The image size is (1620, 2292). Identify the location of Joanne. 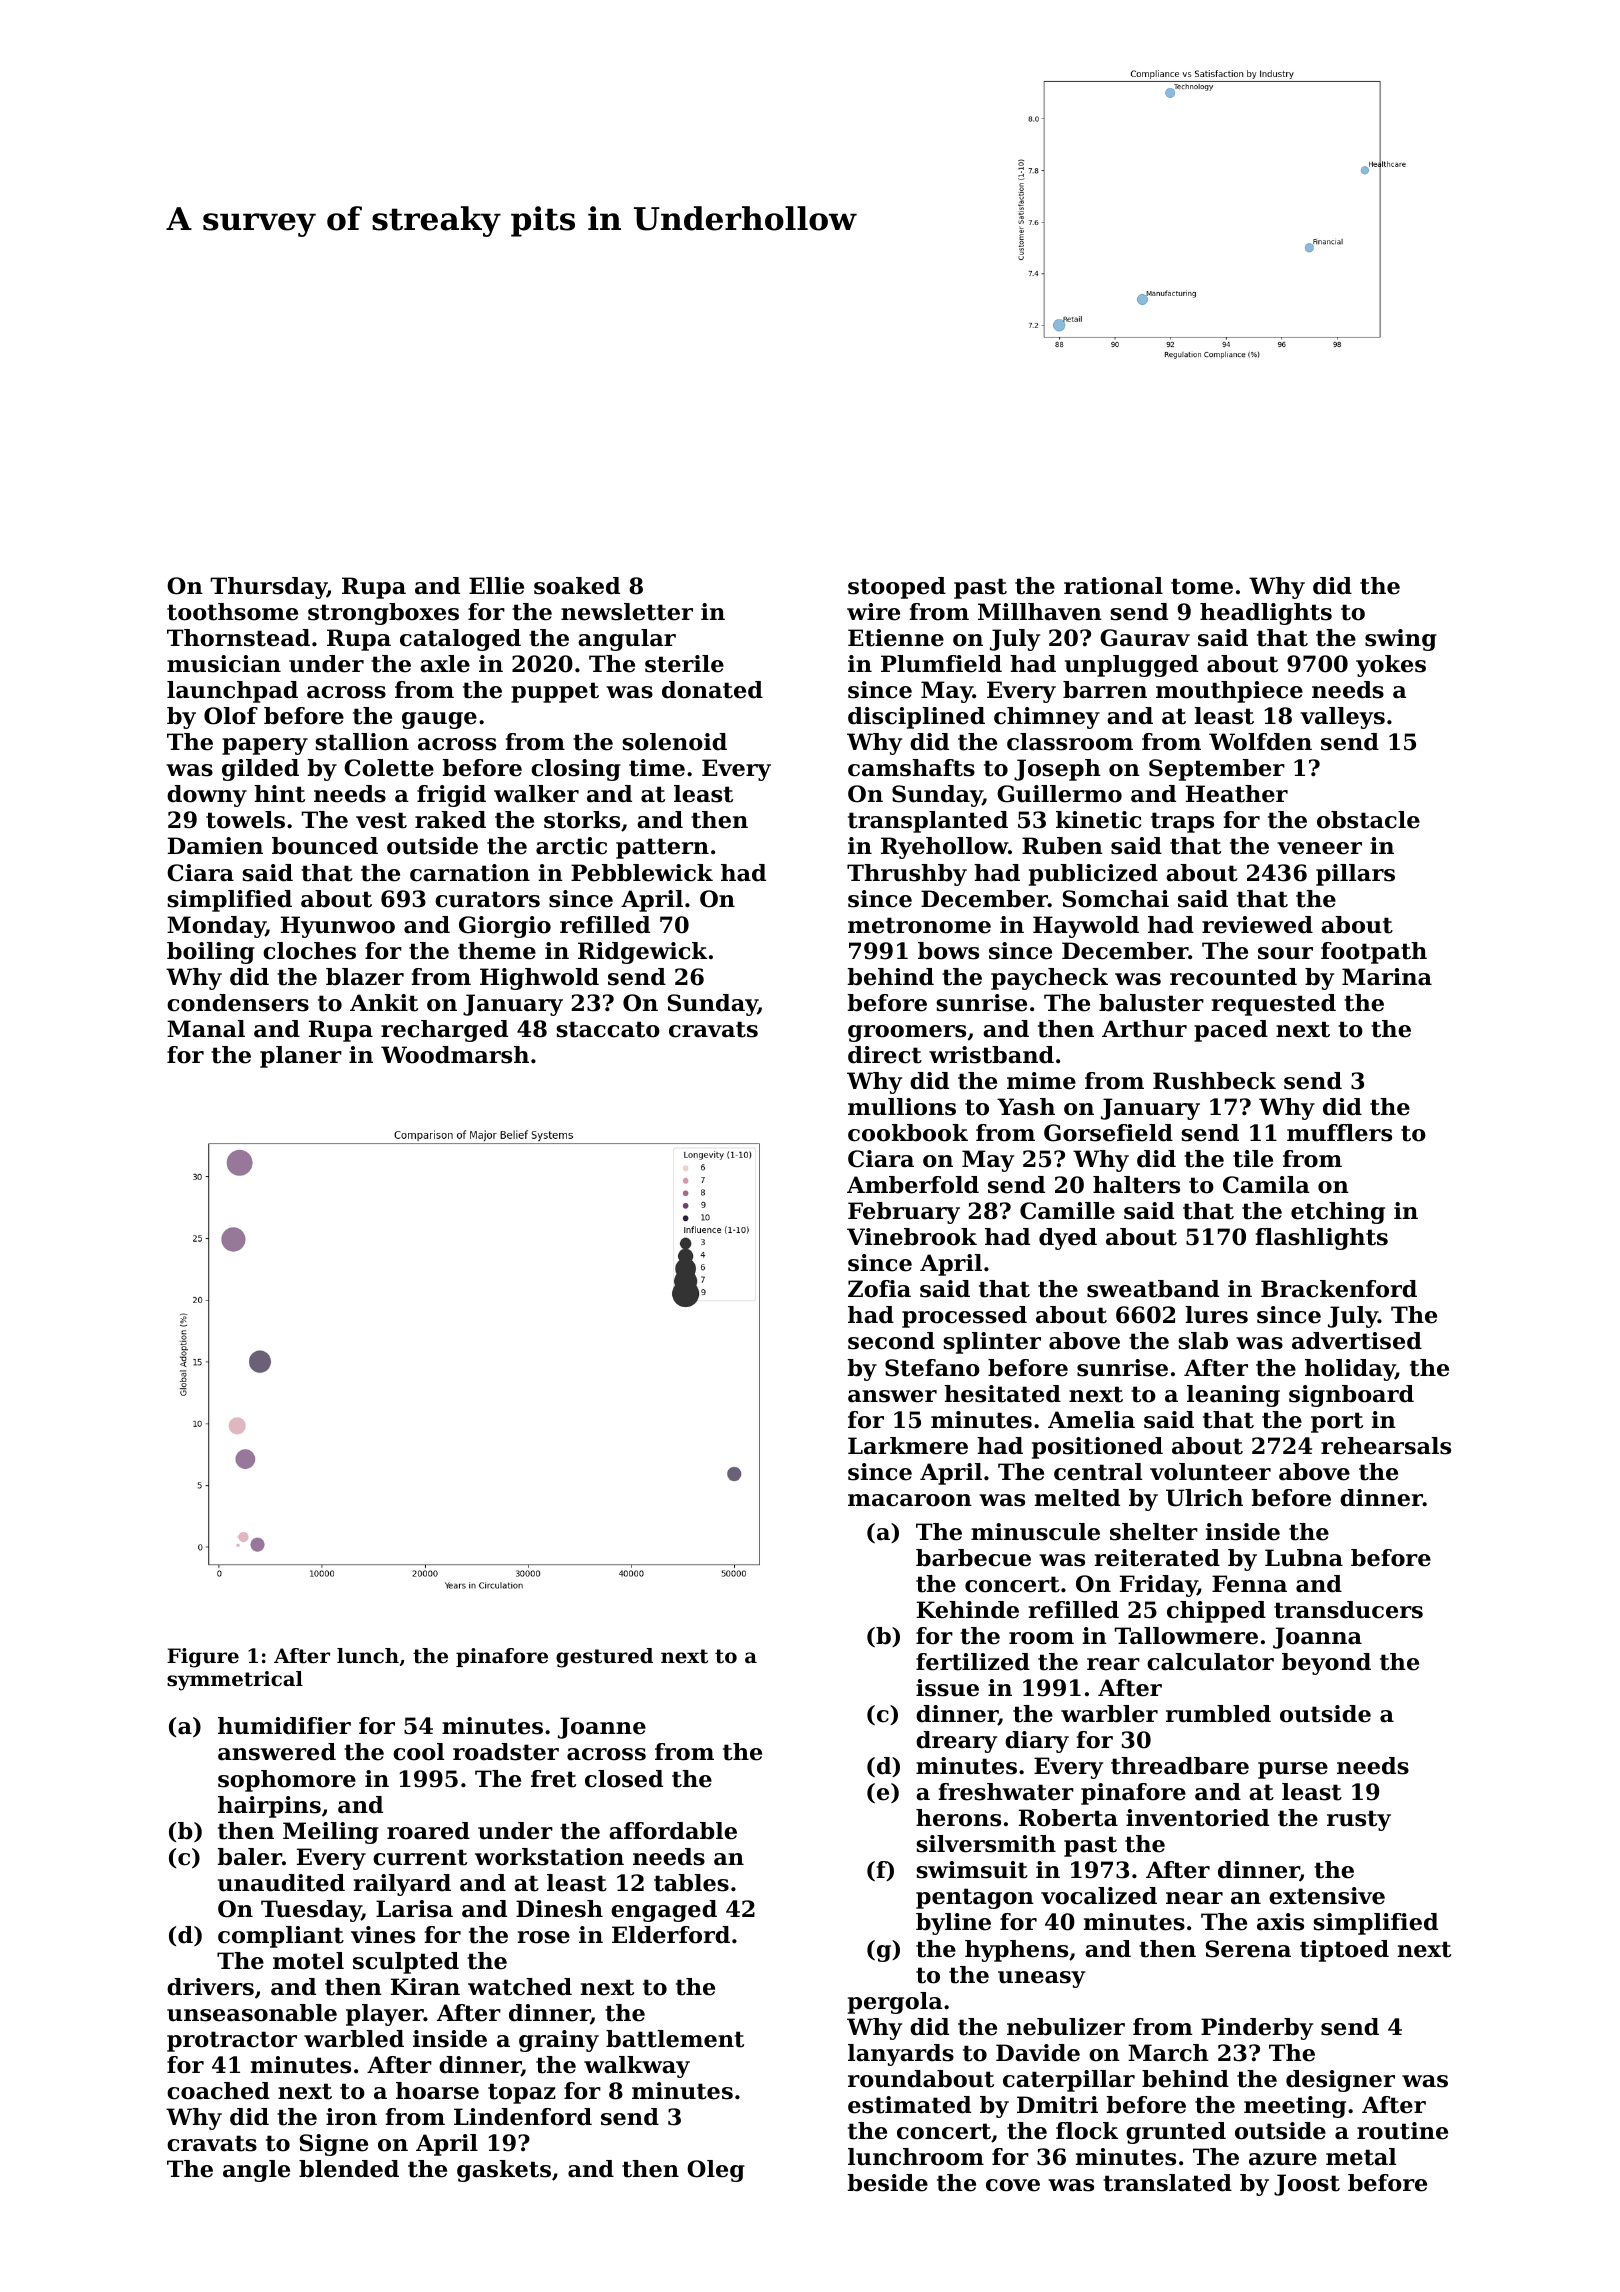
(602, 1728).
